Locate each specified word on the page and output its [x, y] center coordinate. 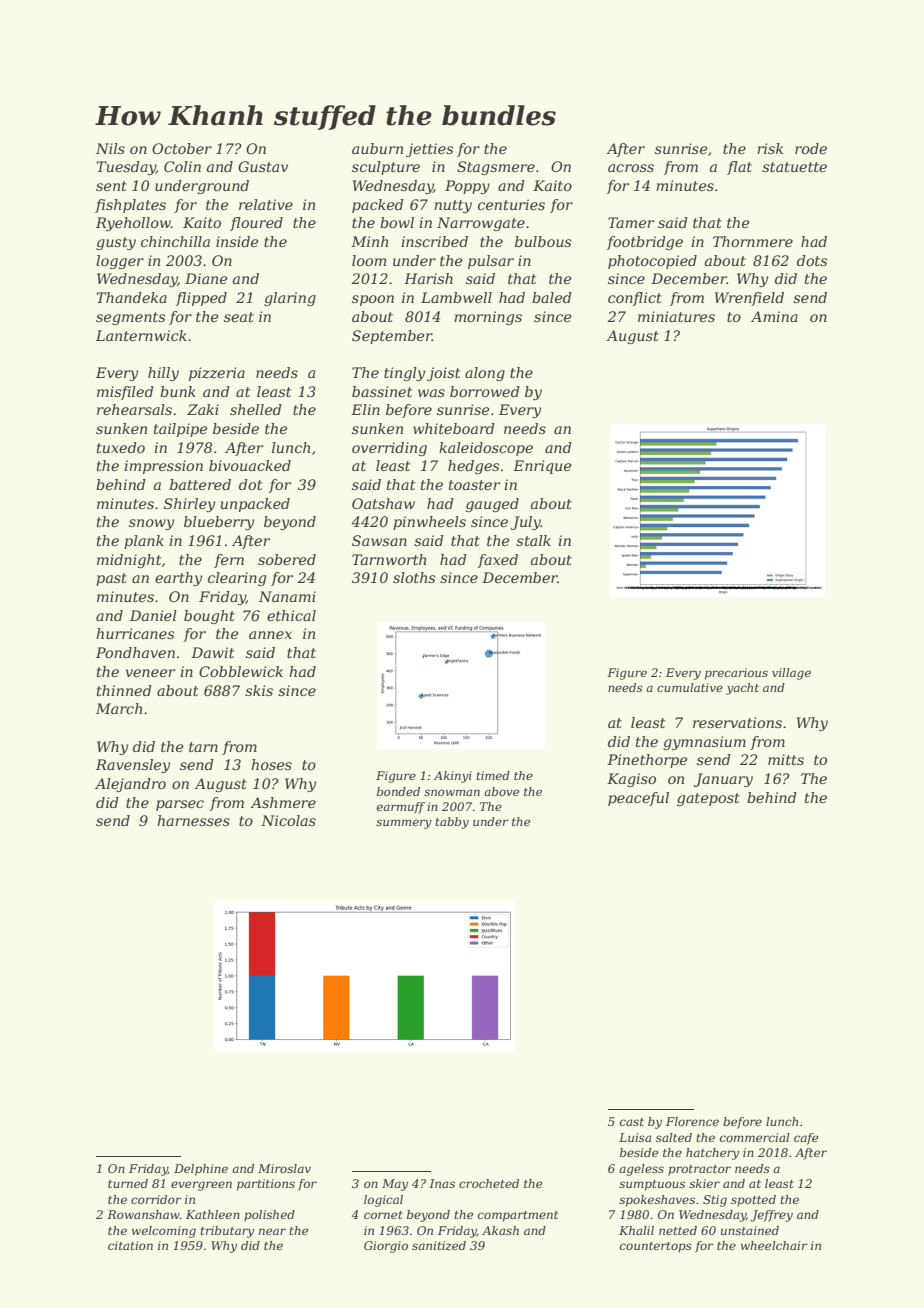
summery [404, 824]
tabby [452, 823]
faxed [498, 561]
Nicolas [288, 820]
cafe [806, 1139]
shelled [256, 409]
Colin [182, 166]
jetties [429, 150]
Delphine [201, 1170]
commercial [755, 1137]
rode [811, 148]
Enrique [542, 467]
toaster [474, 485]
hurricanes [135, 633]
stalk [533, 540]
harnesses [193, 820]
